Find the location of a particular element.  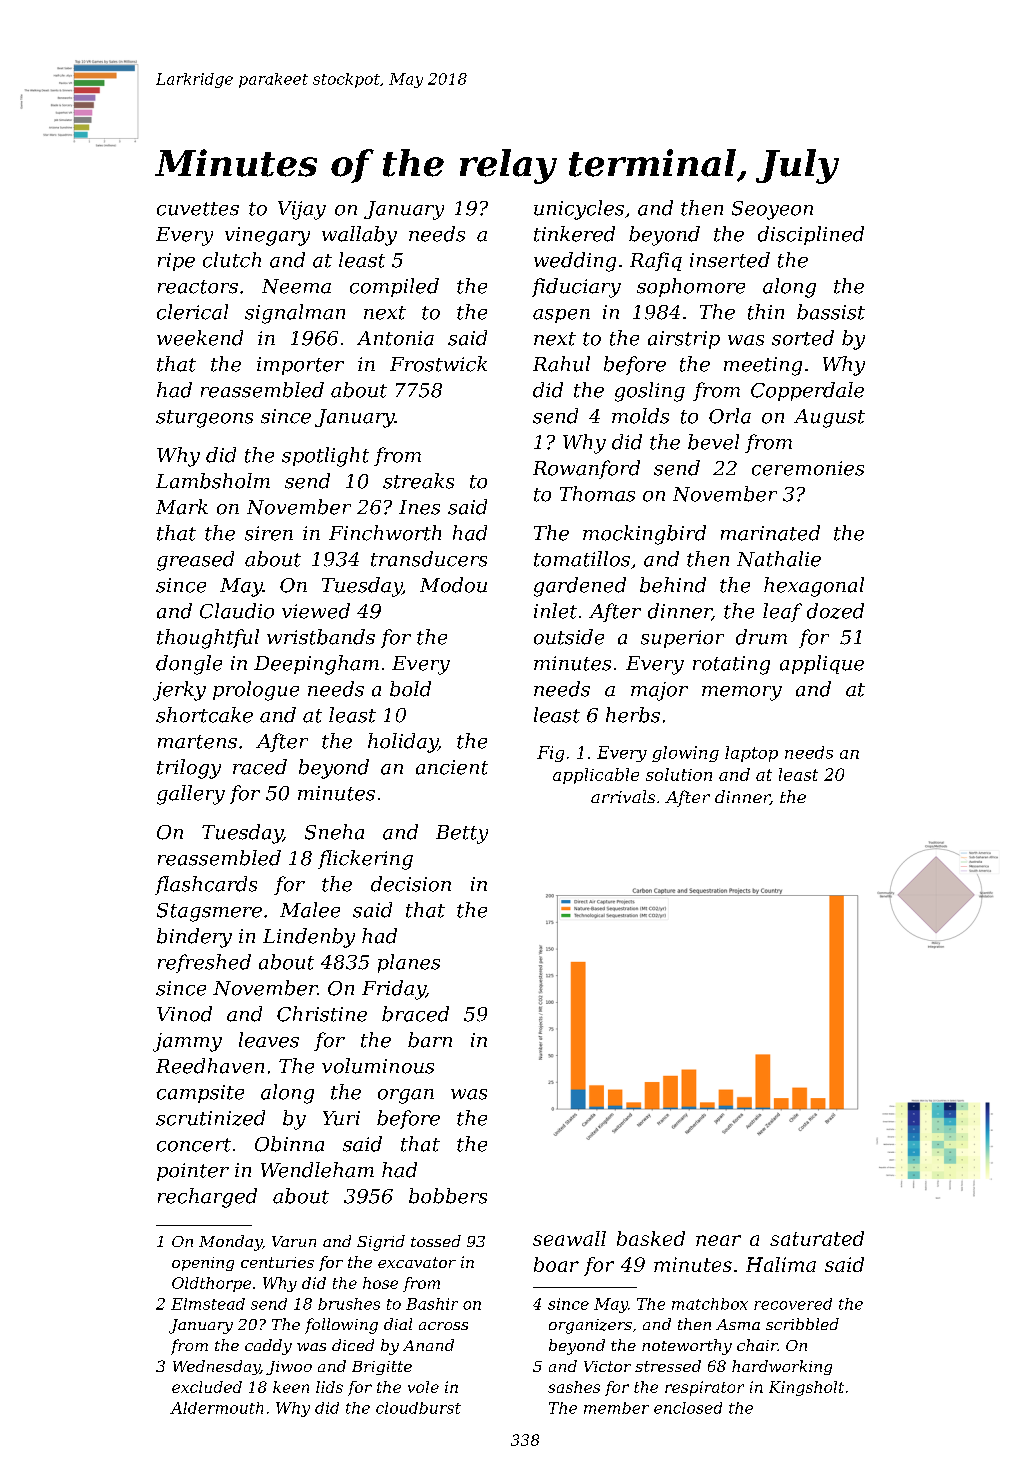

laptop is located at coordinates (751, 754).
